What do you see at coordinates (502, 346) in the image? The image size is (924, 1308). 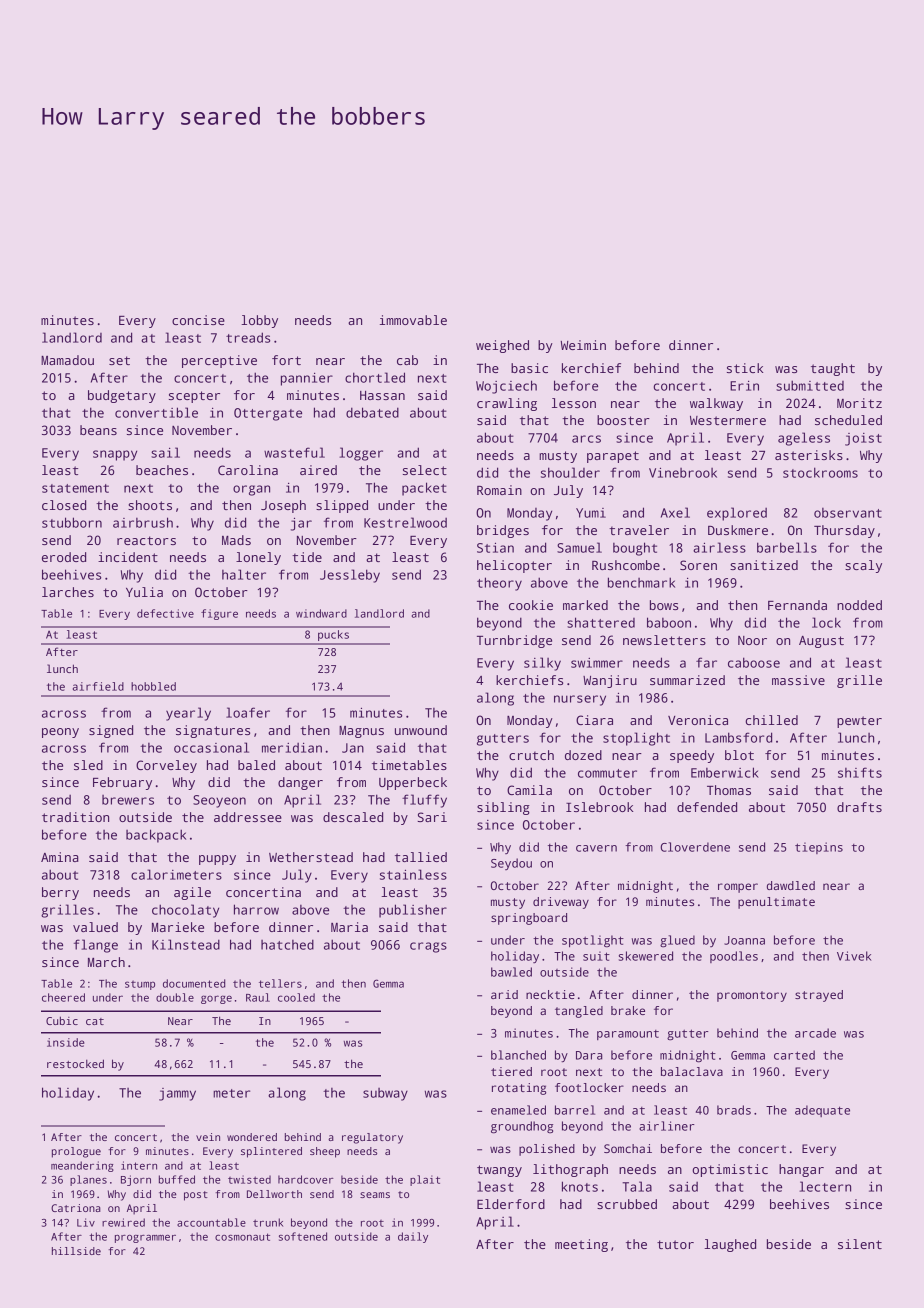 I see `weighed` at bounding box center [502, 346].
